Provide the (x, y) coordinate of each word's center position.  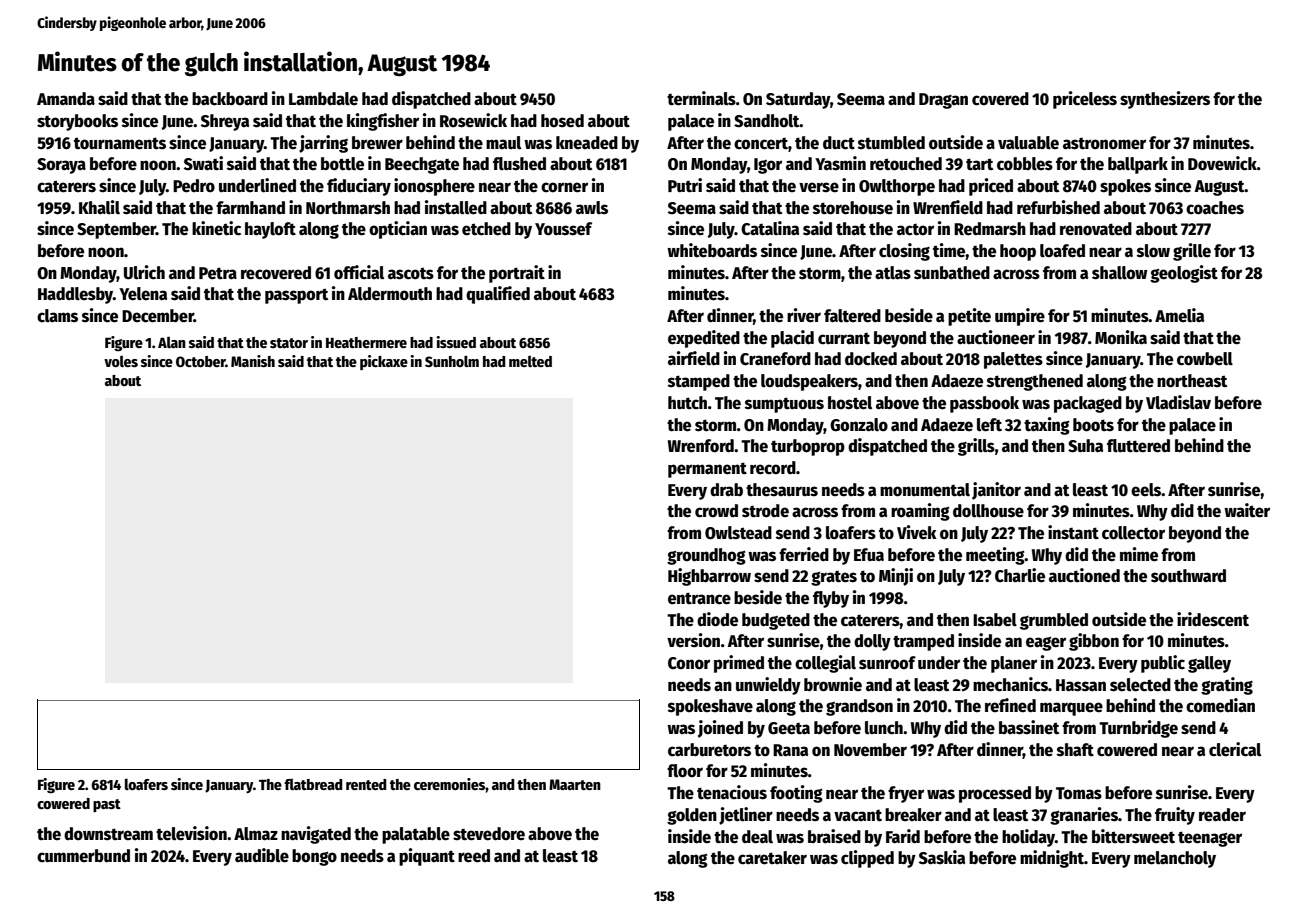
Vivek (917, 532)
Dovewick (1222, 163)
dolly (872, 642)
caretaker (772, 858)
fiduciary (359, 187)
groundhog (706, 556)
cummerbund (83, 856)
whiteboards (712, 250)
